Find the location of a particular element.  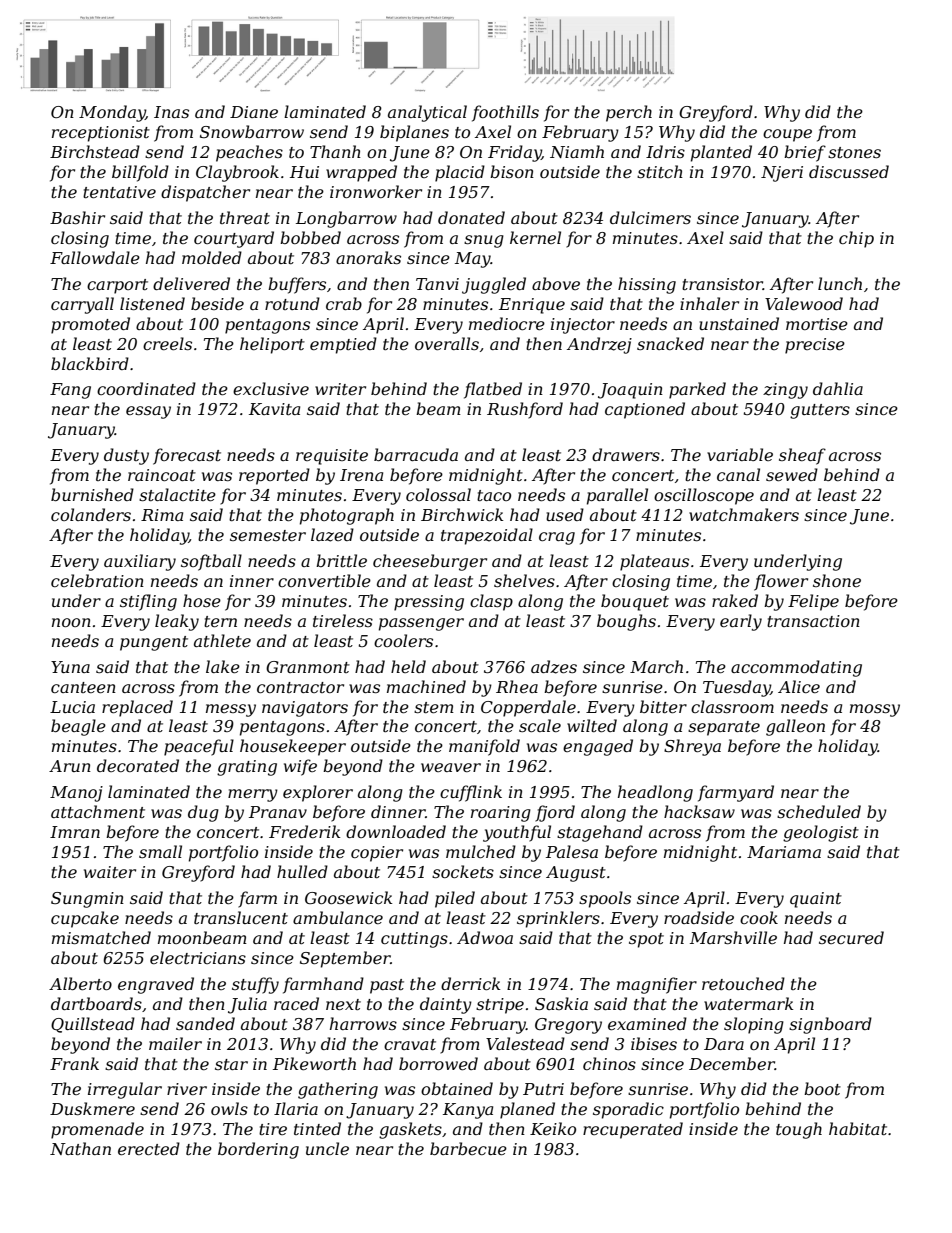

Nathan is located at coordinates (80, 1148).
